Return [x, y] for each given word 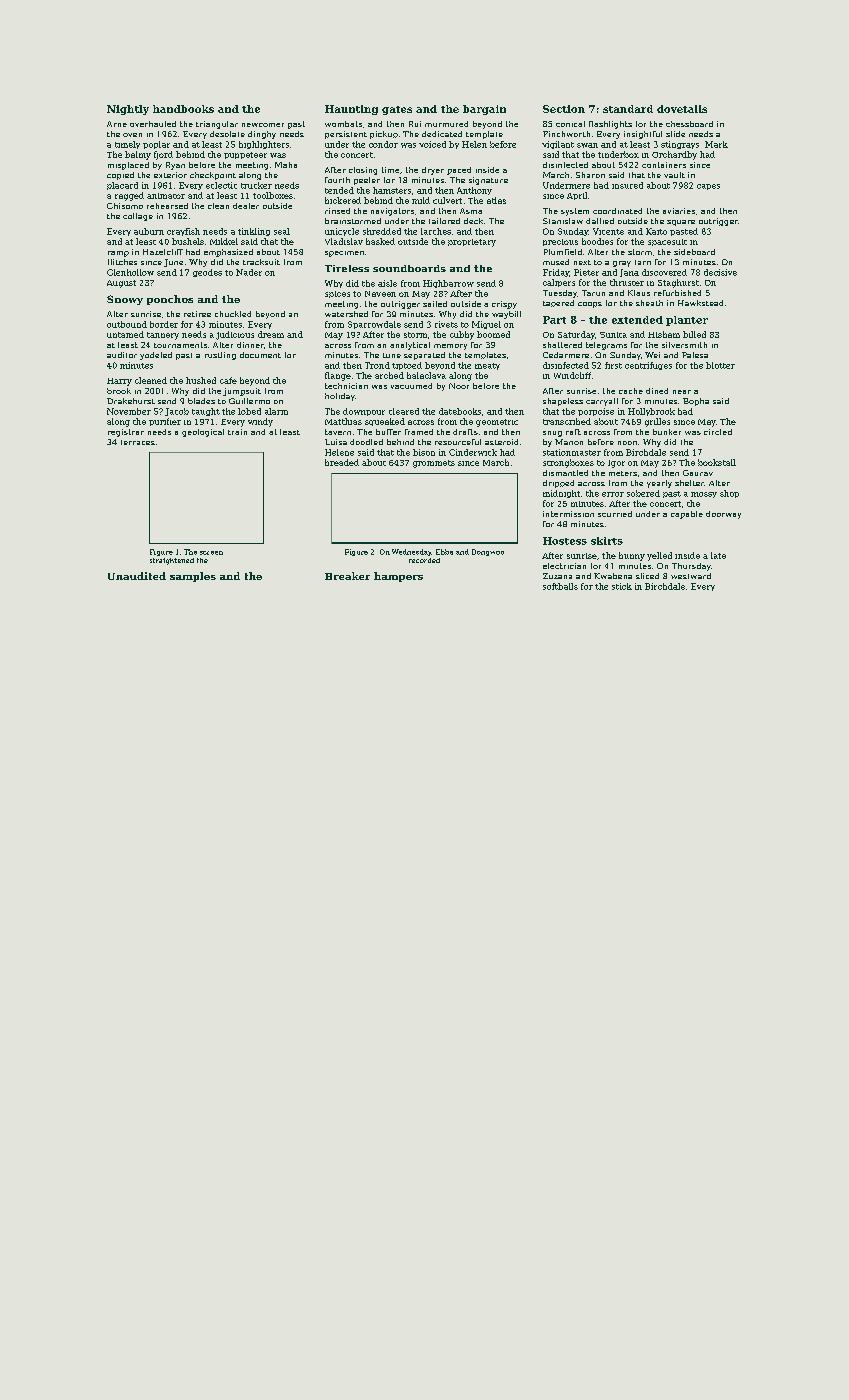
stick [622, 586]
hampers [398, 577]
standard [628, 109]
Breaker [347, 576]
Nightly [128, 110]
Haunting [351, 110]
